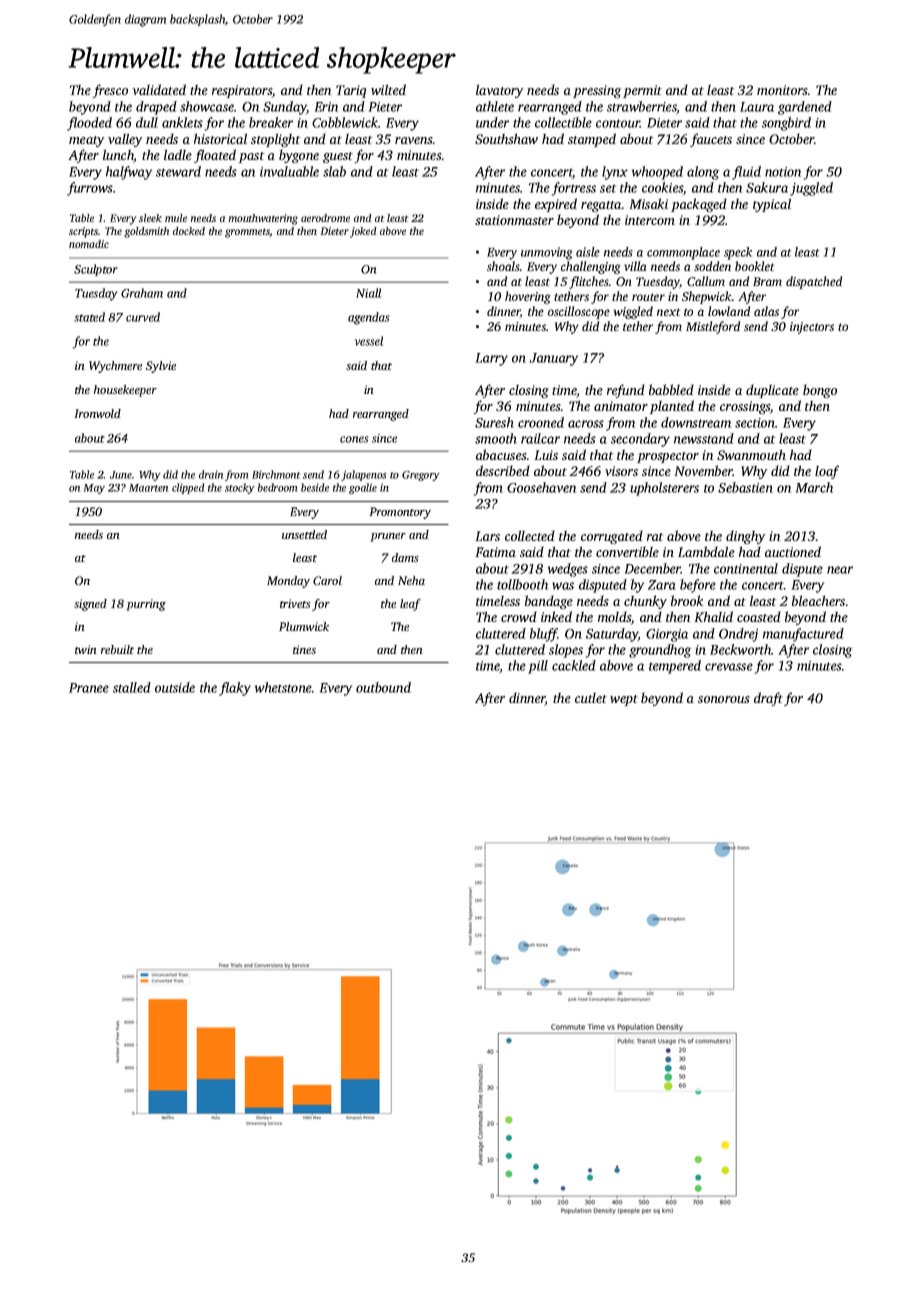  Describe the element at coordinates (90, 189) in the image. I see `furrows` at that location.
